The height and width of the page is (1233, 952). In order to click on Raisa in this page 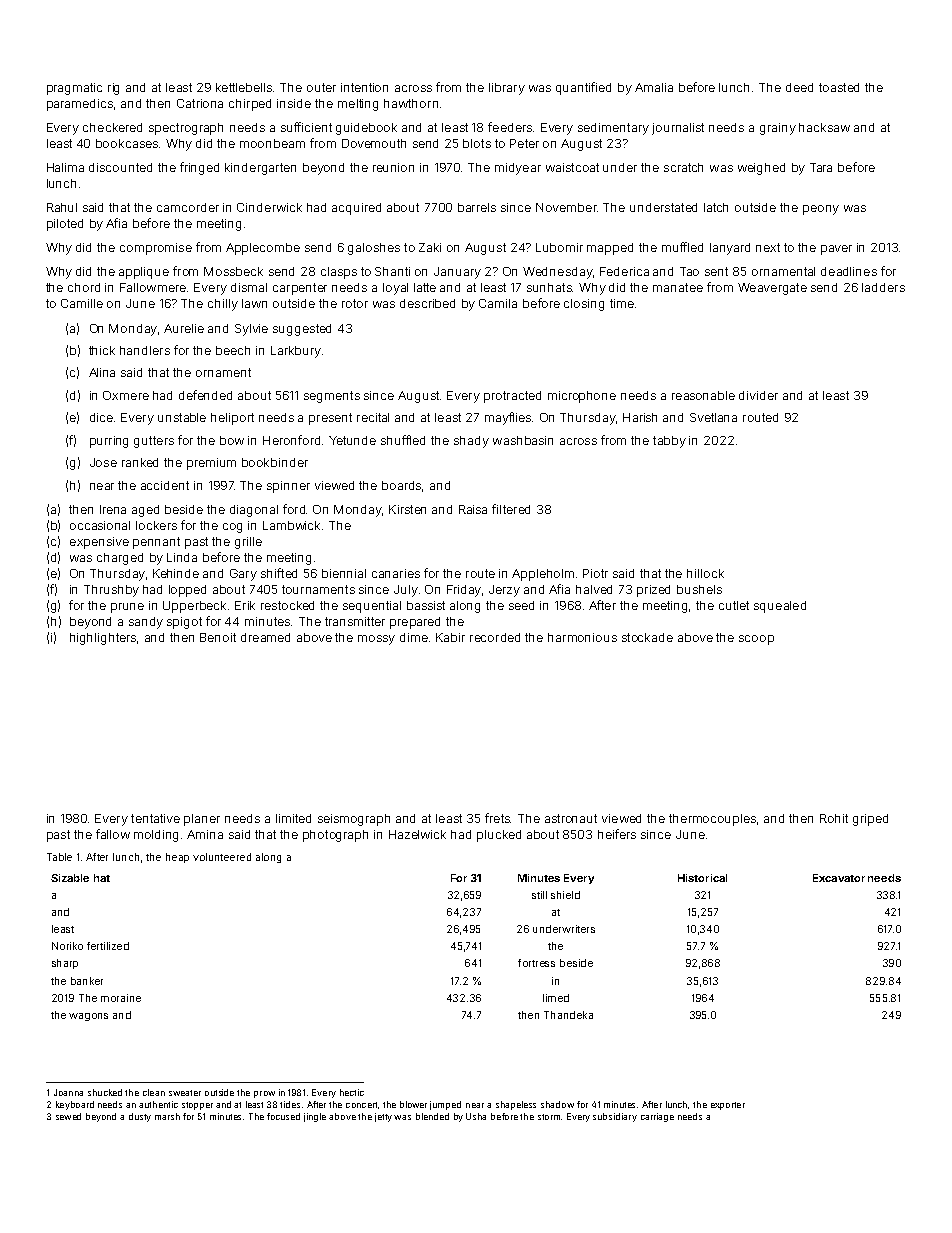, I will do `click(473, 509)`.
